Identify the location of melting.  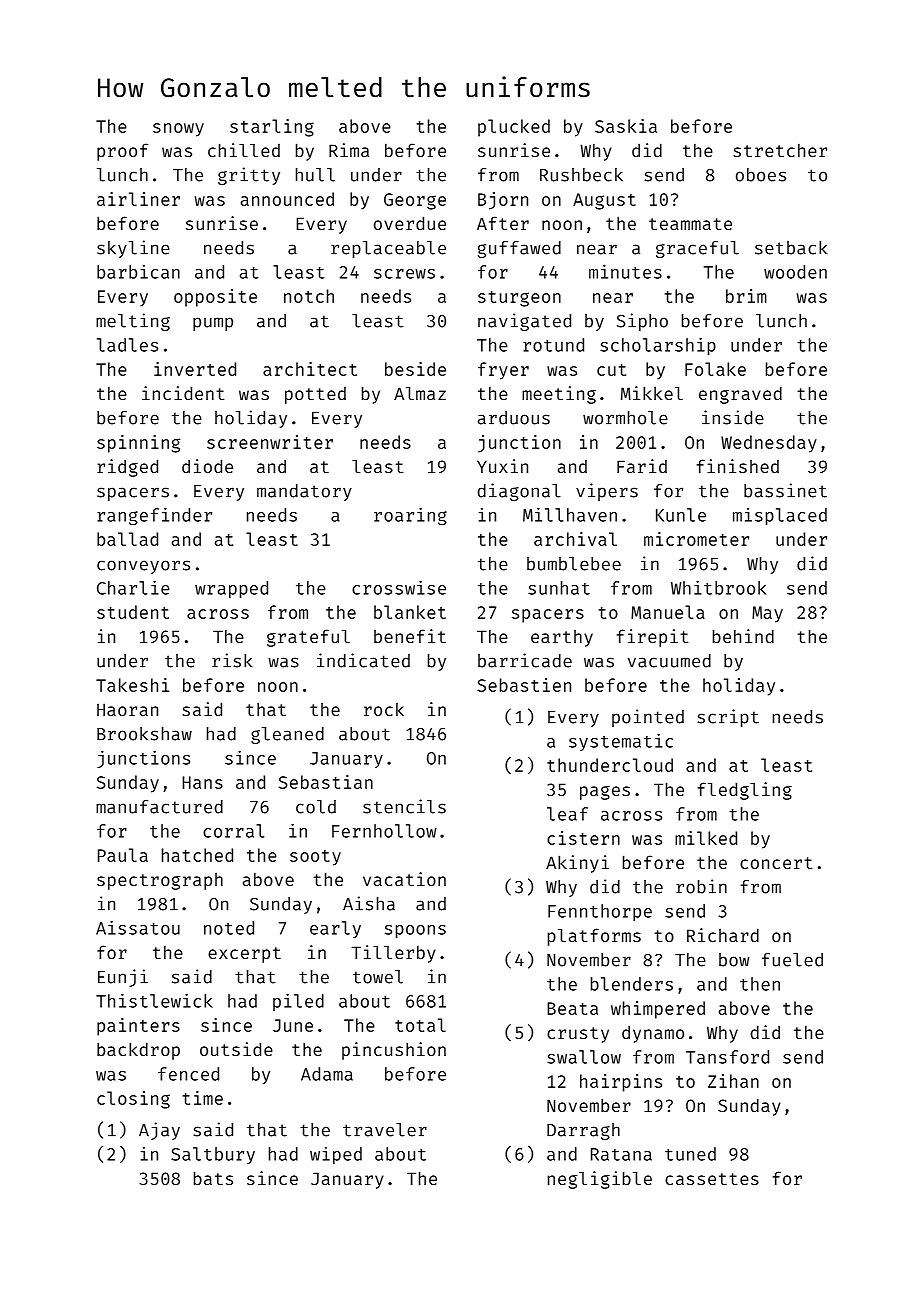
(133, 322).
